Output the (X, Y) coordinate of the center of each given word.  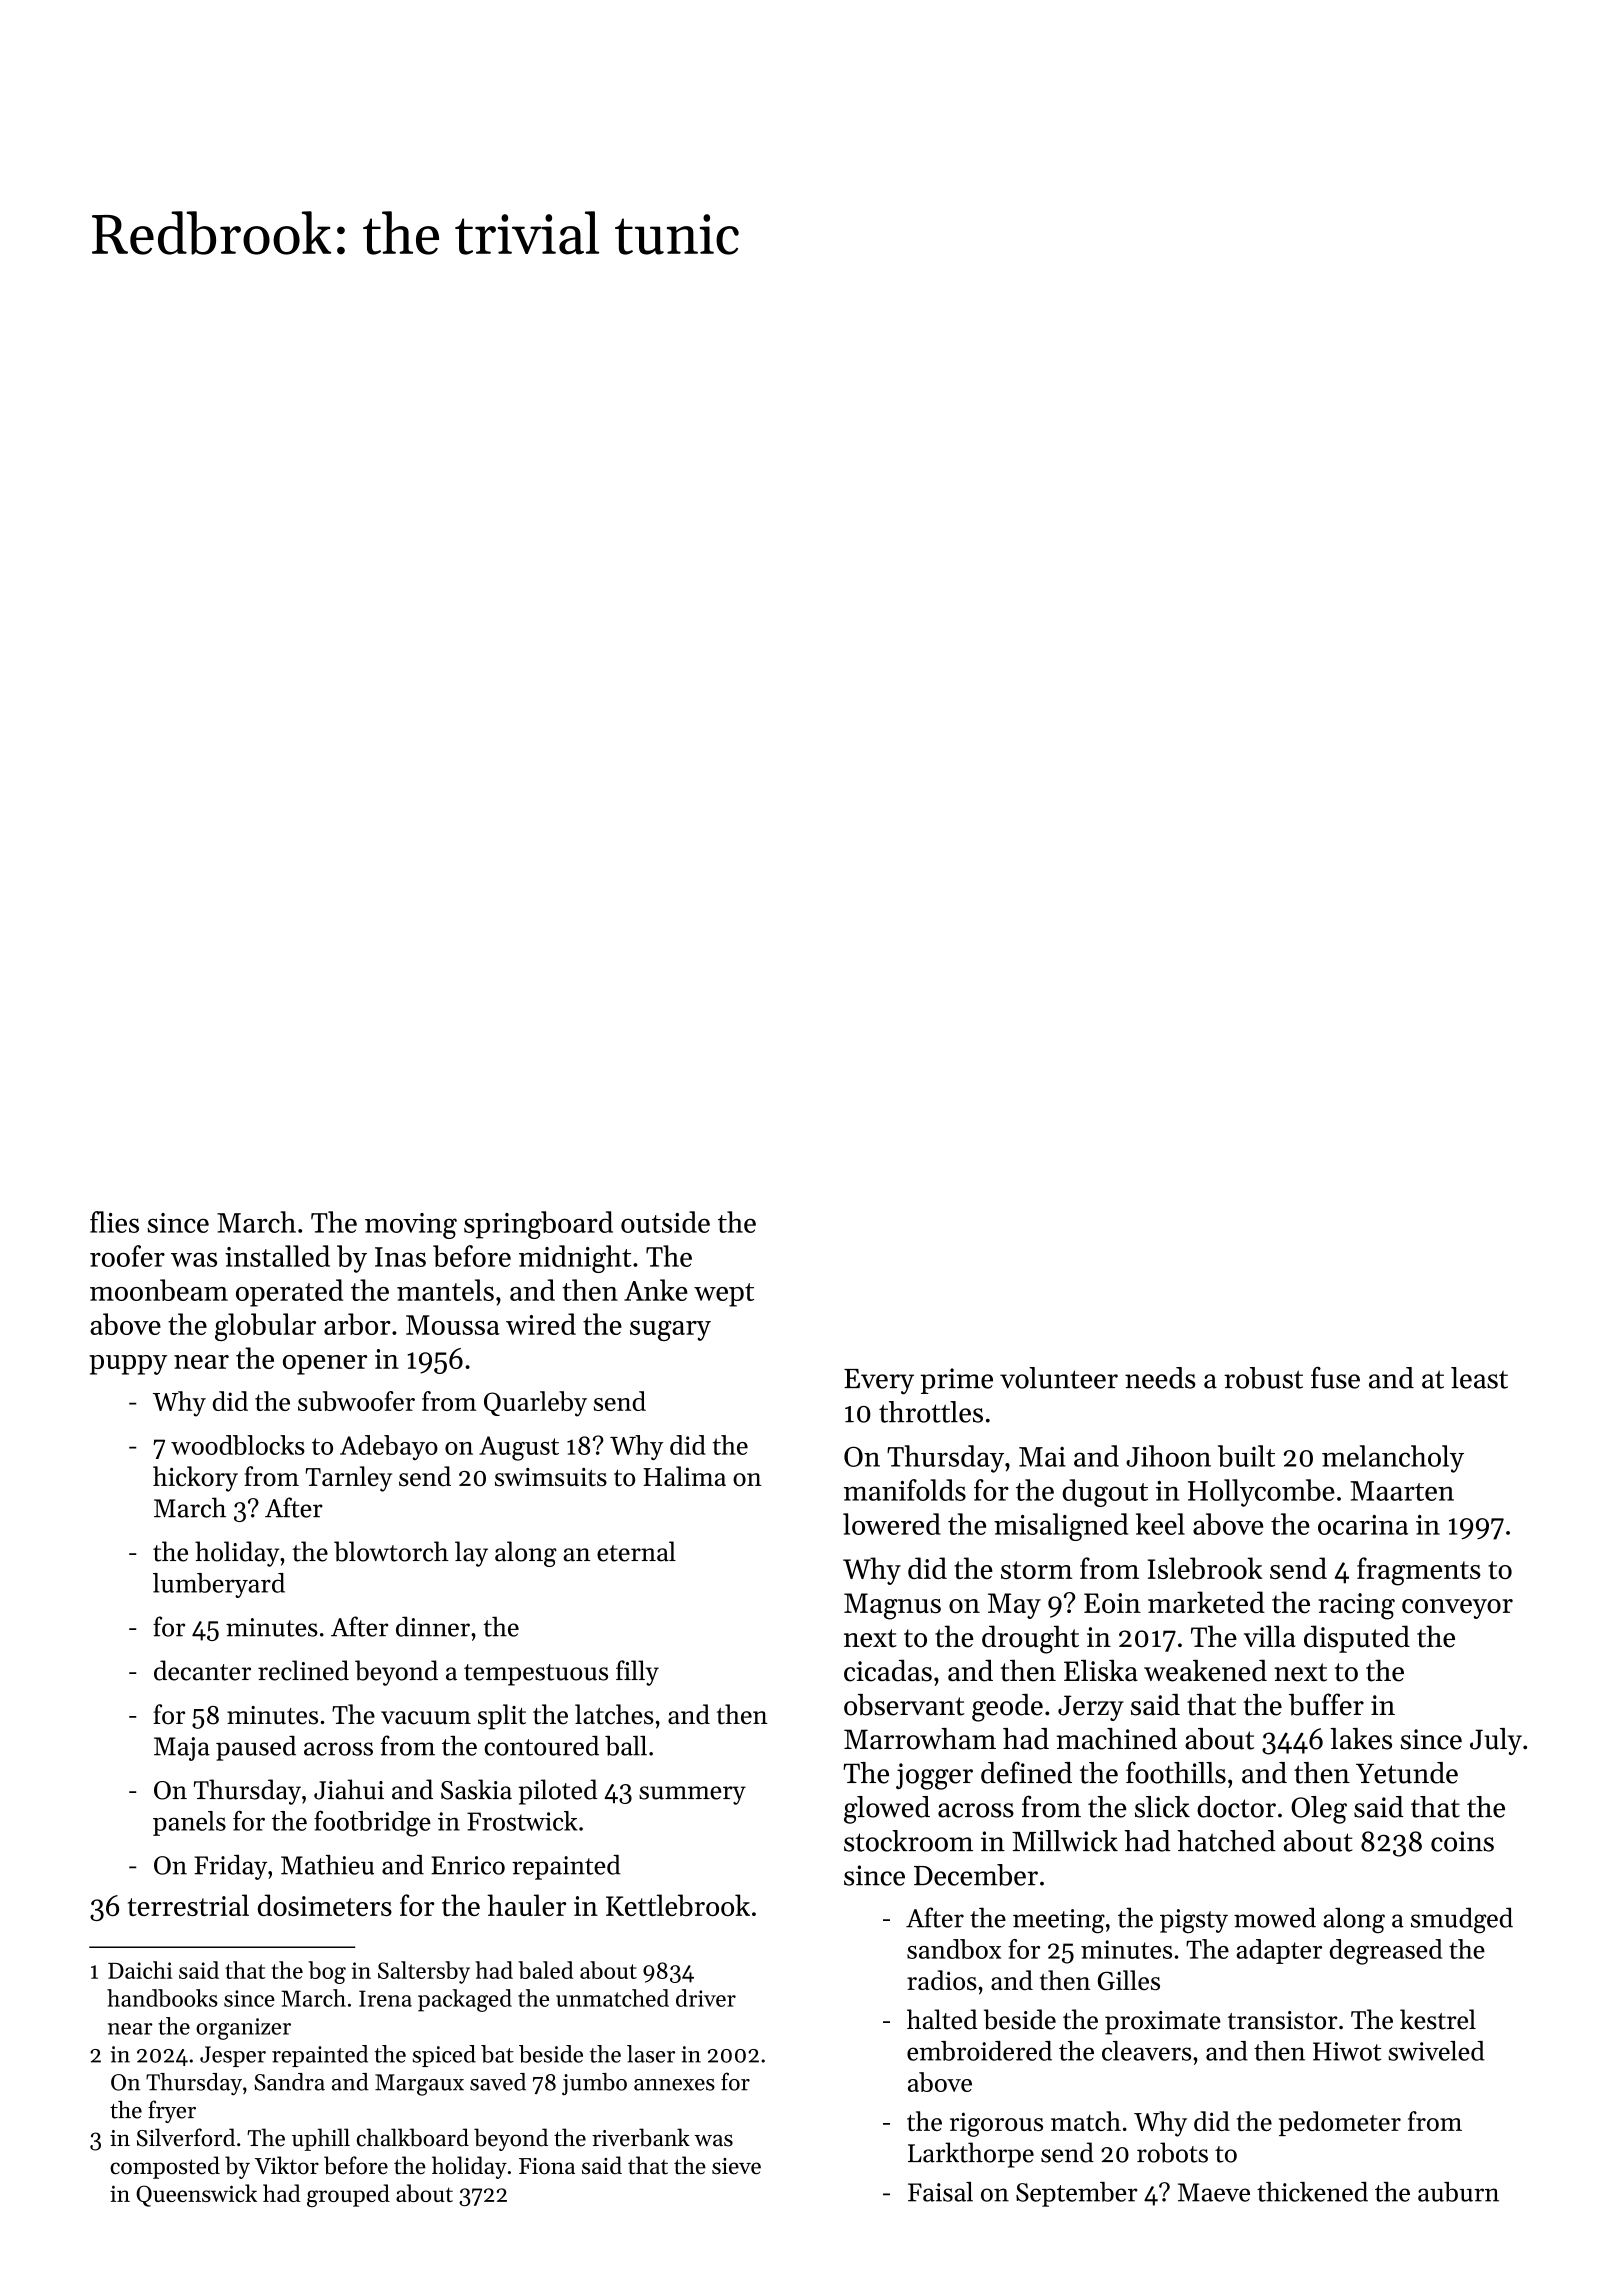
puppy (128, 1365)
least (1479, 1378)
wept (724, 1295)
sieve (736, 2166)
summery (692, 1795)
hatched (1226, 1841)
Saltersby (424, 1972)
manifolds (905, 1490)
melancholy (1393, 1459)
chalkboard (413, 2137)
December (976, 1875)
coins (1462, 1841)
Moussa (453, 1325)
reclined (303, 1670)
